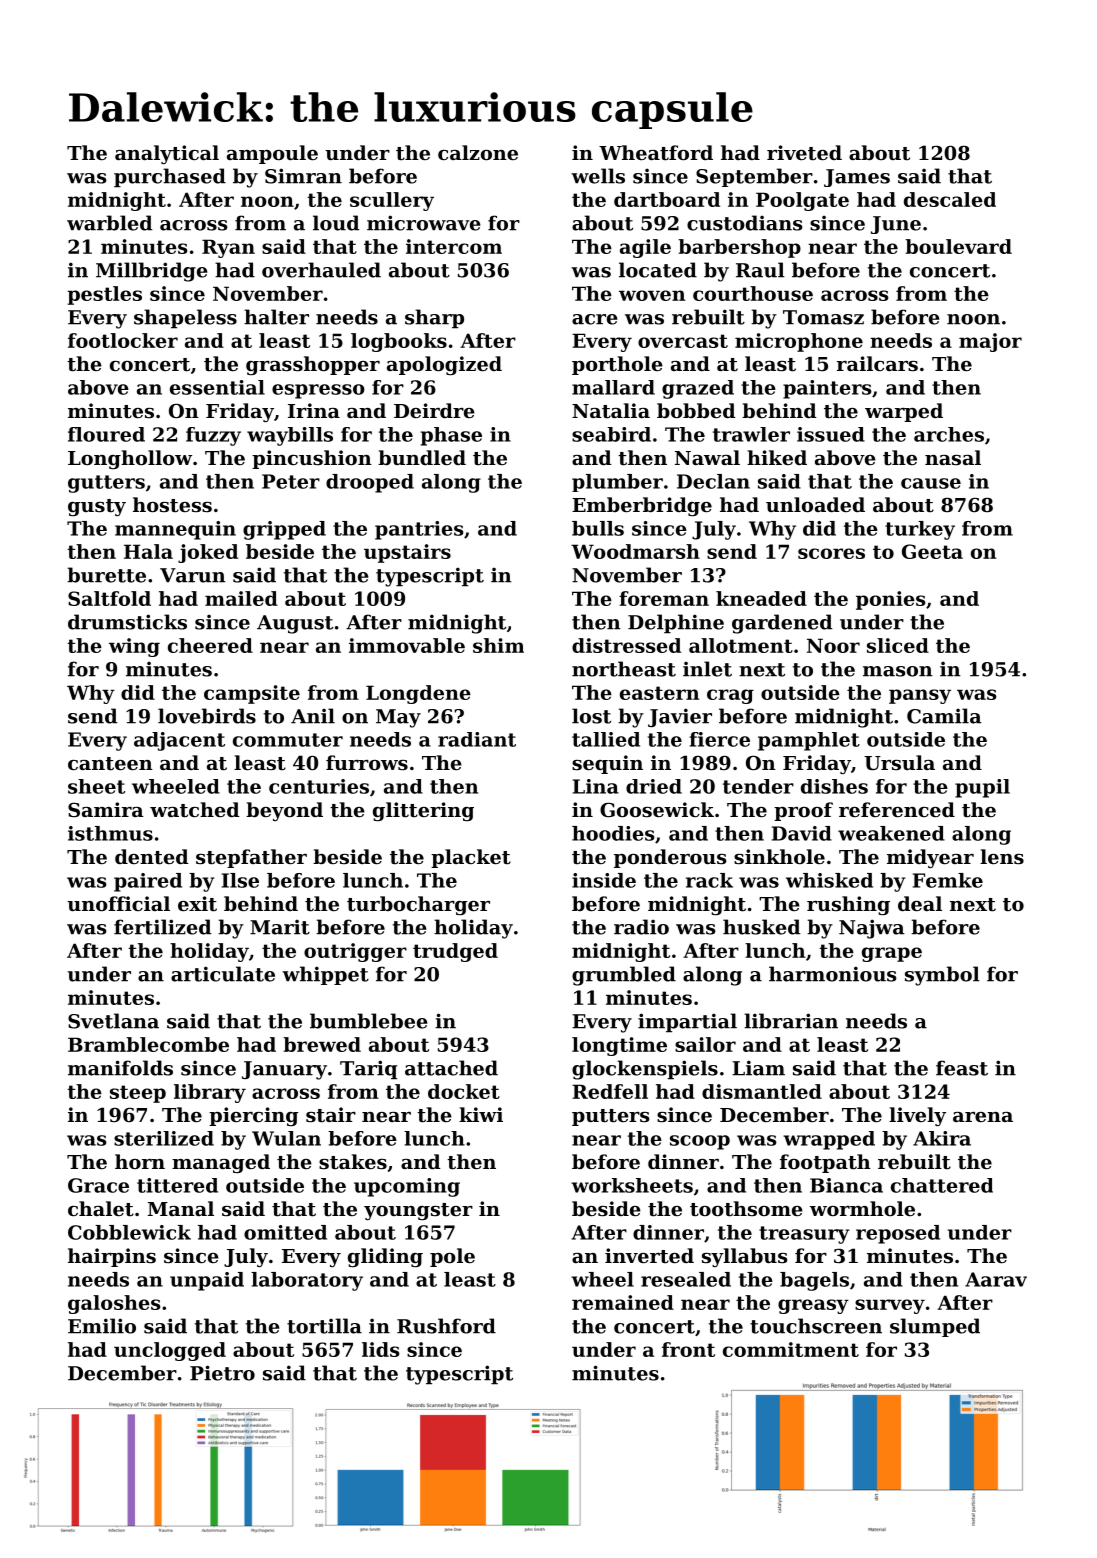 This page has height=1558, width=1097. I want to click on ampoule, so click(272, 154).
